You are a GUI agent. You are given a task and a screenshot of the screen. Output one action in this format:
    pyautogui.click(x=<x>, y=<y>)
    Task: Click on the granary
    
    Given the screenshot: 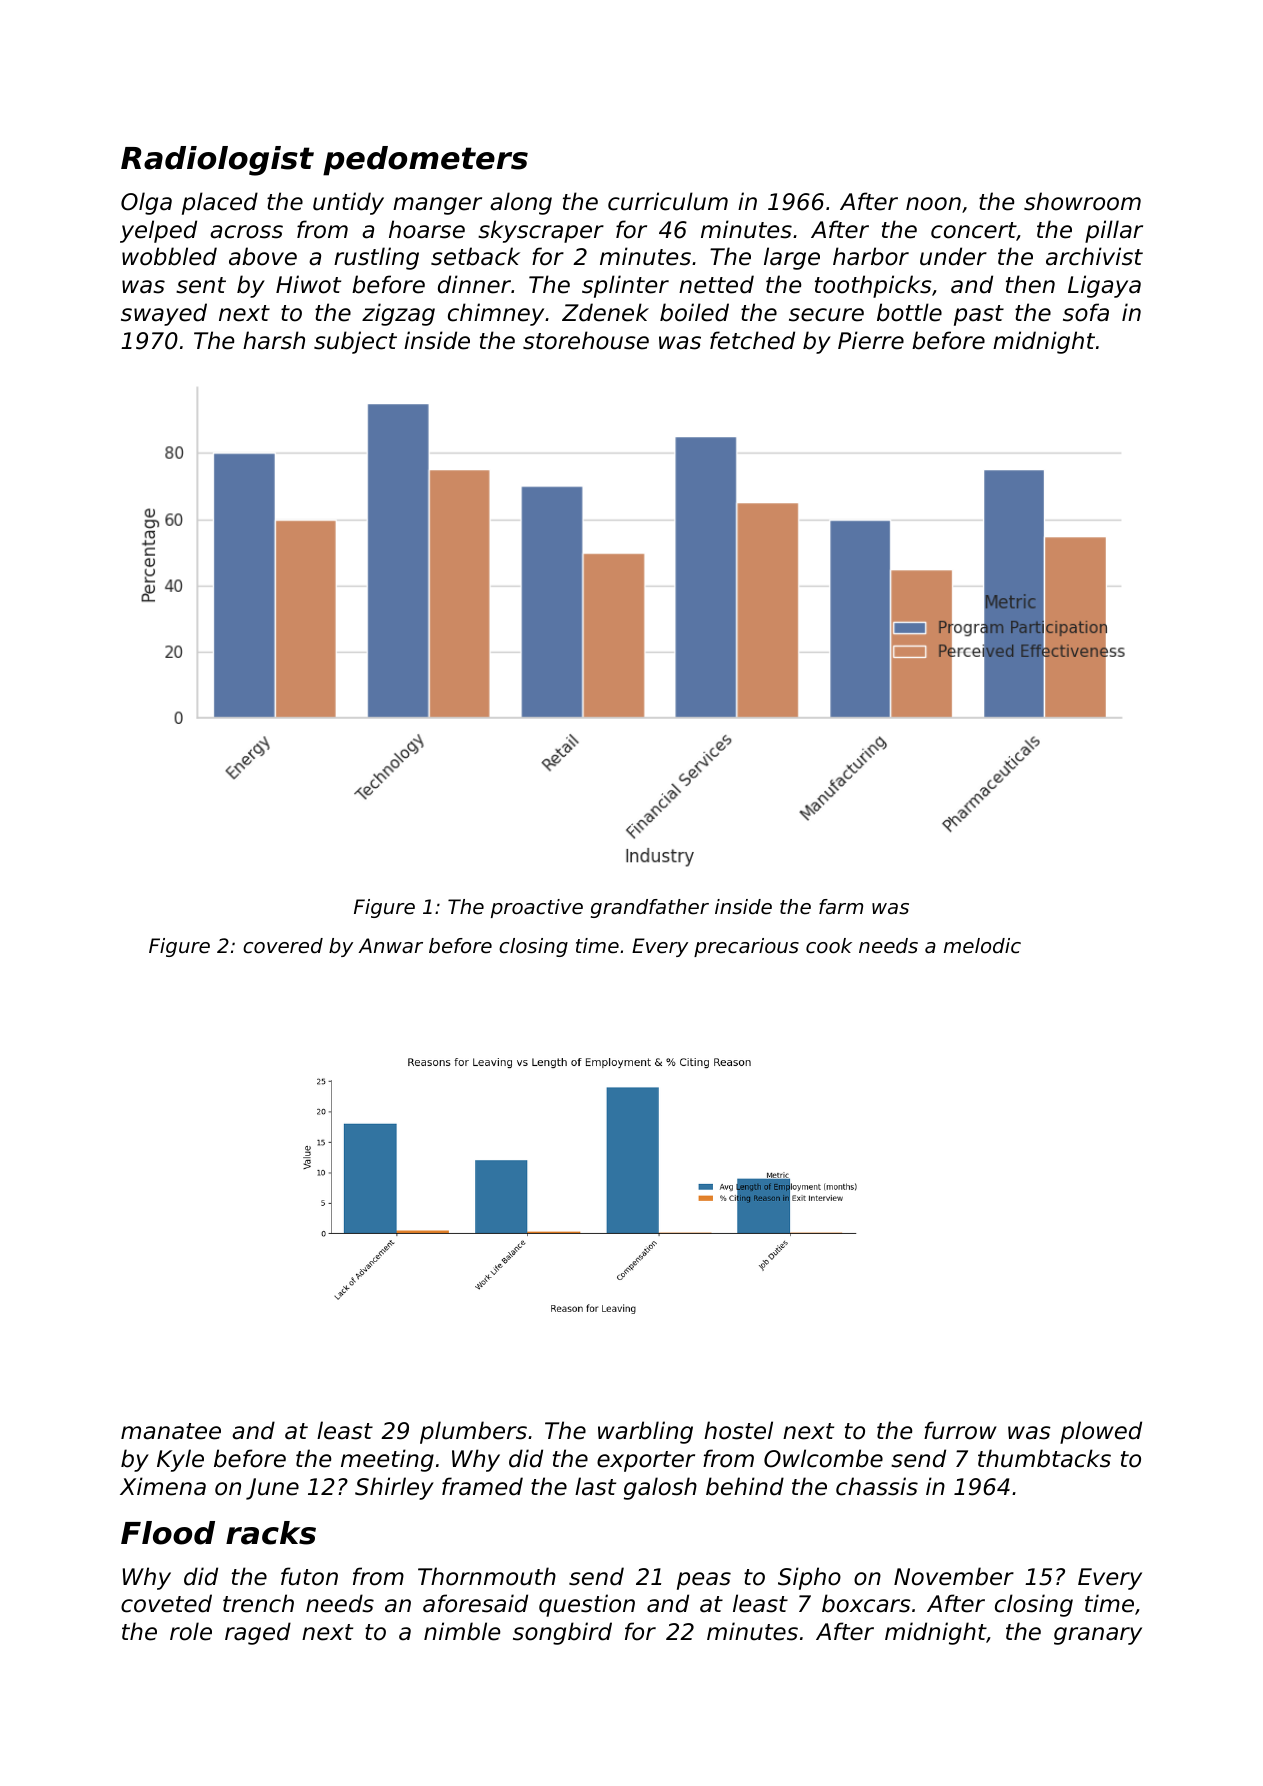 What is the action you would take?
    pyautogui.click(x=1098, y=1636)
